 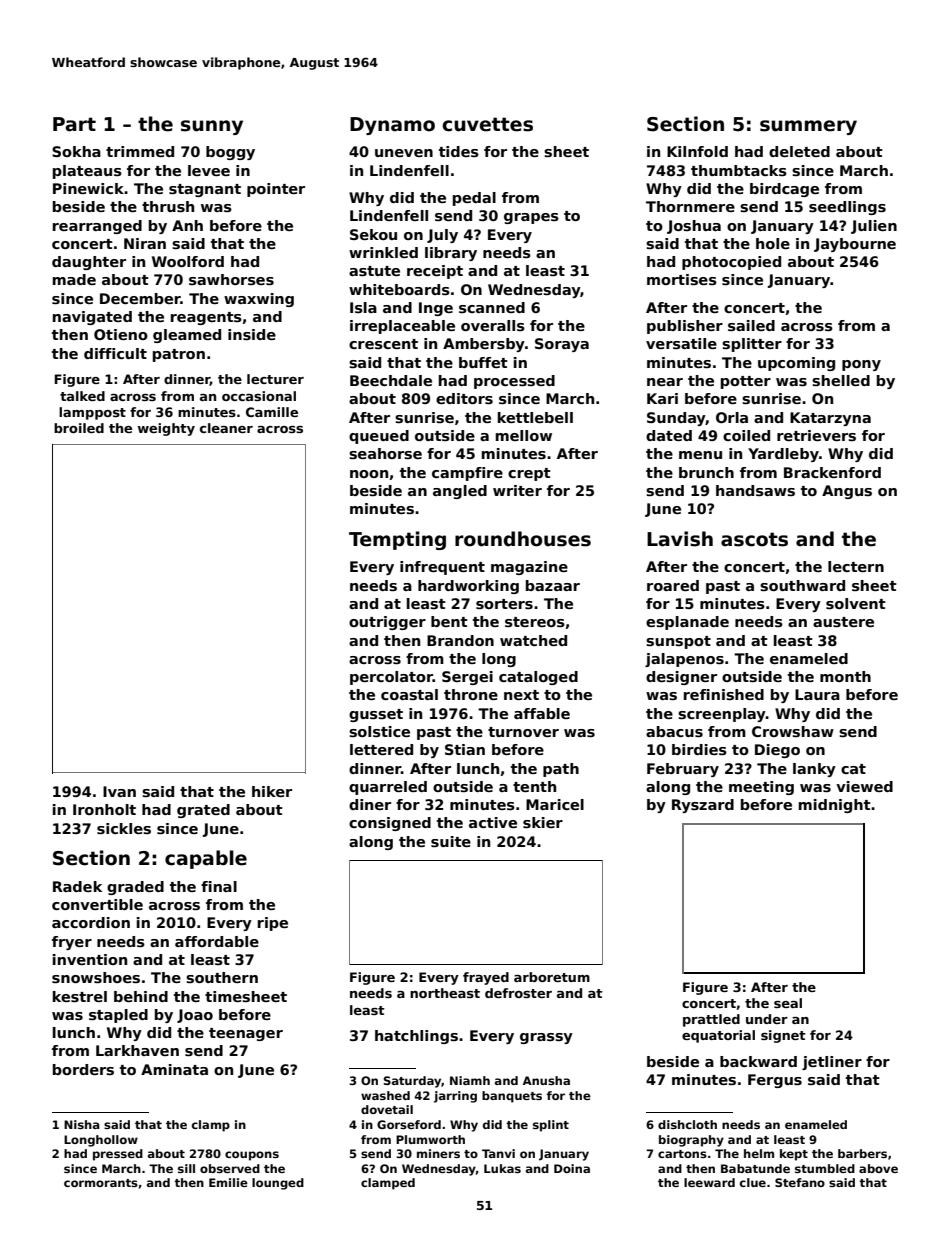 I want to click on Isla, so click(x=363, y=307).
